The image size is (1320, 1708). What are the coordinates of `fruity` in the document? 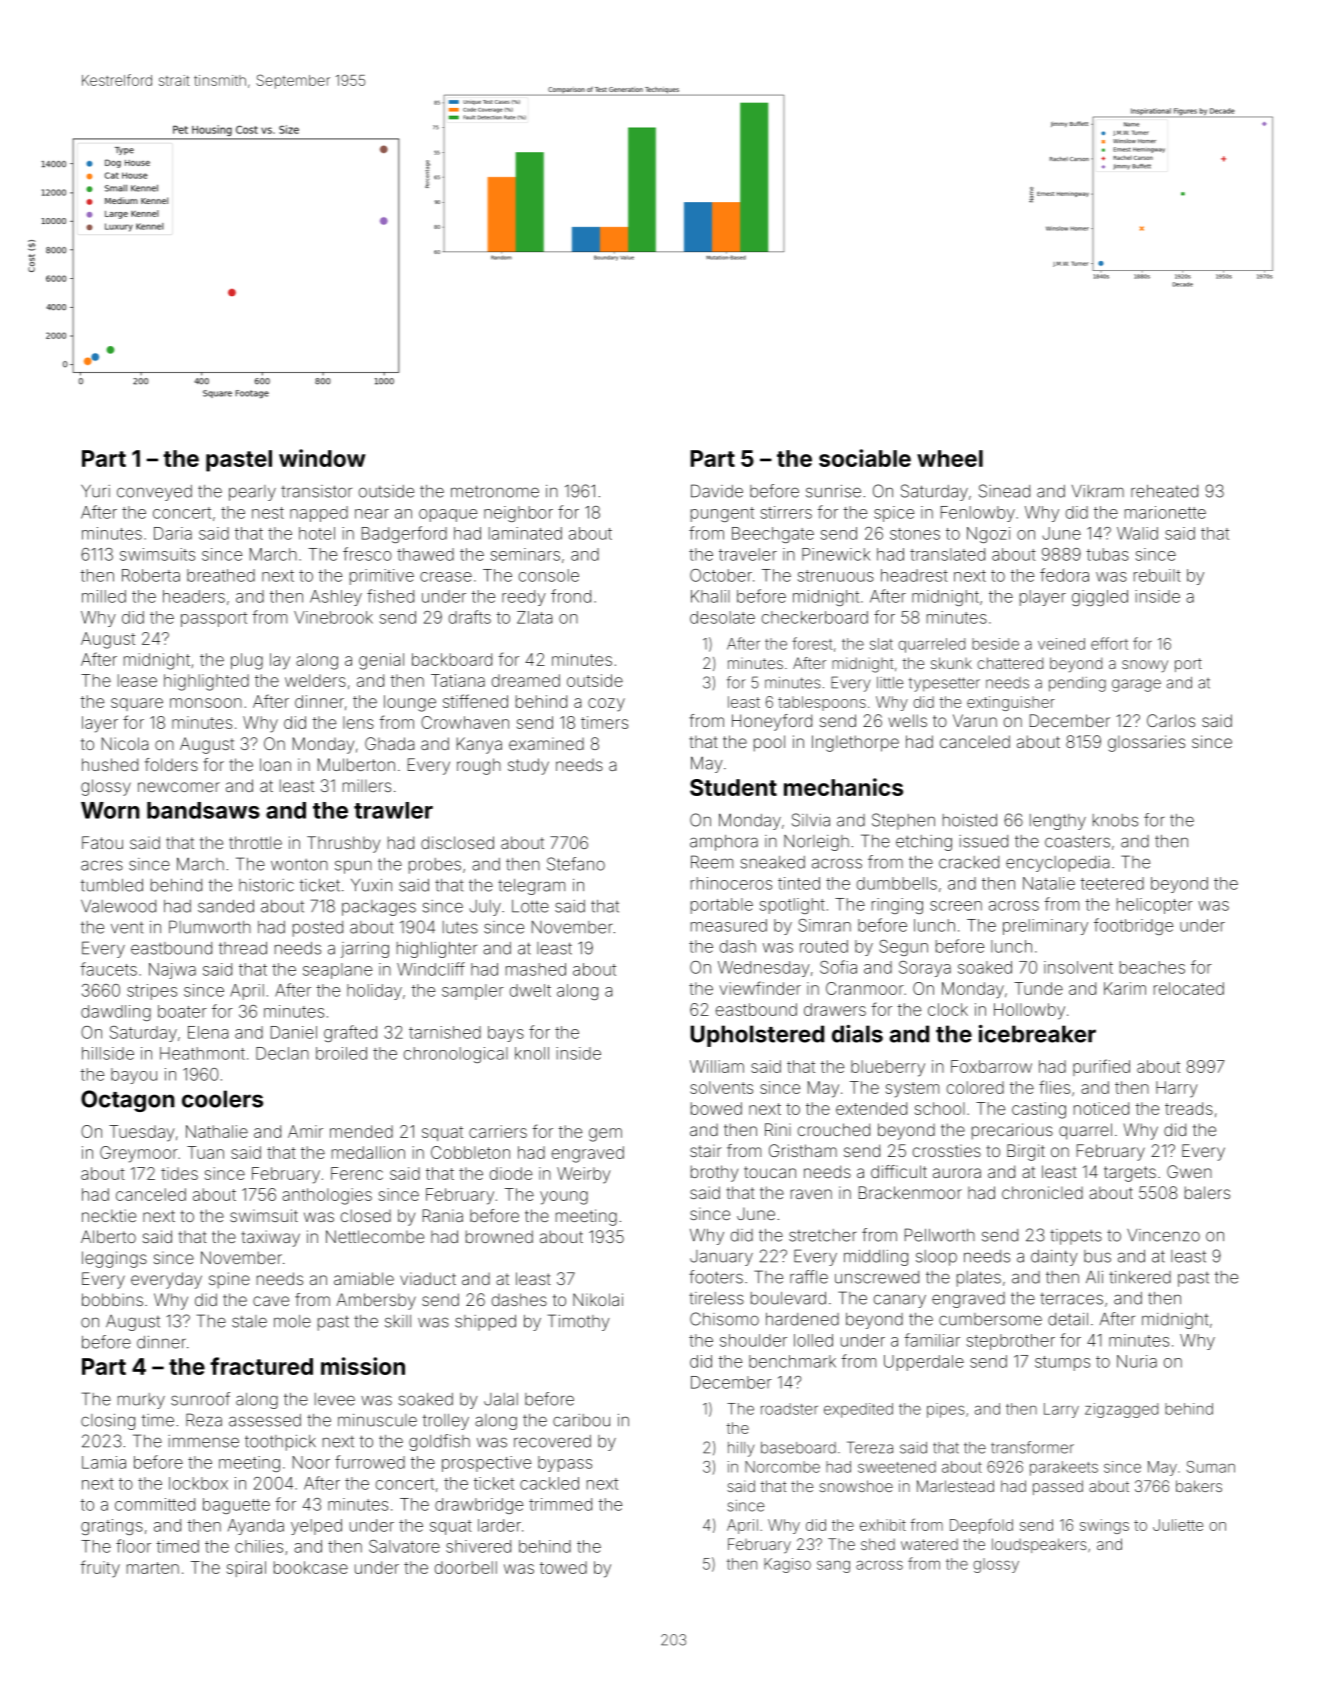 It's located at (100, 1569).
